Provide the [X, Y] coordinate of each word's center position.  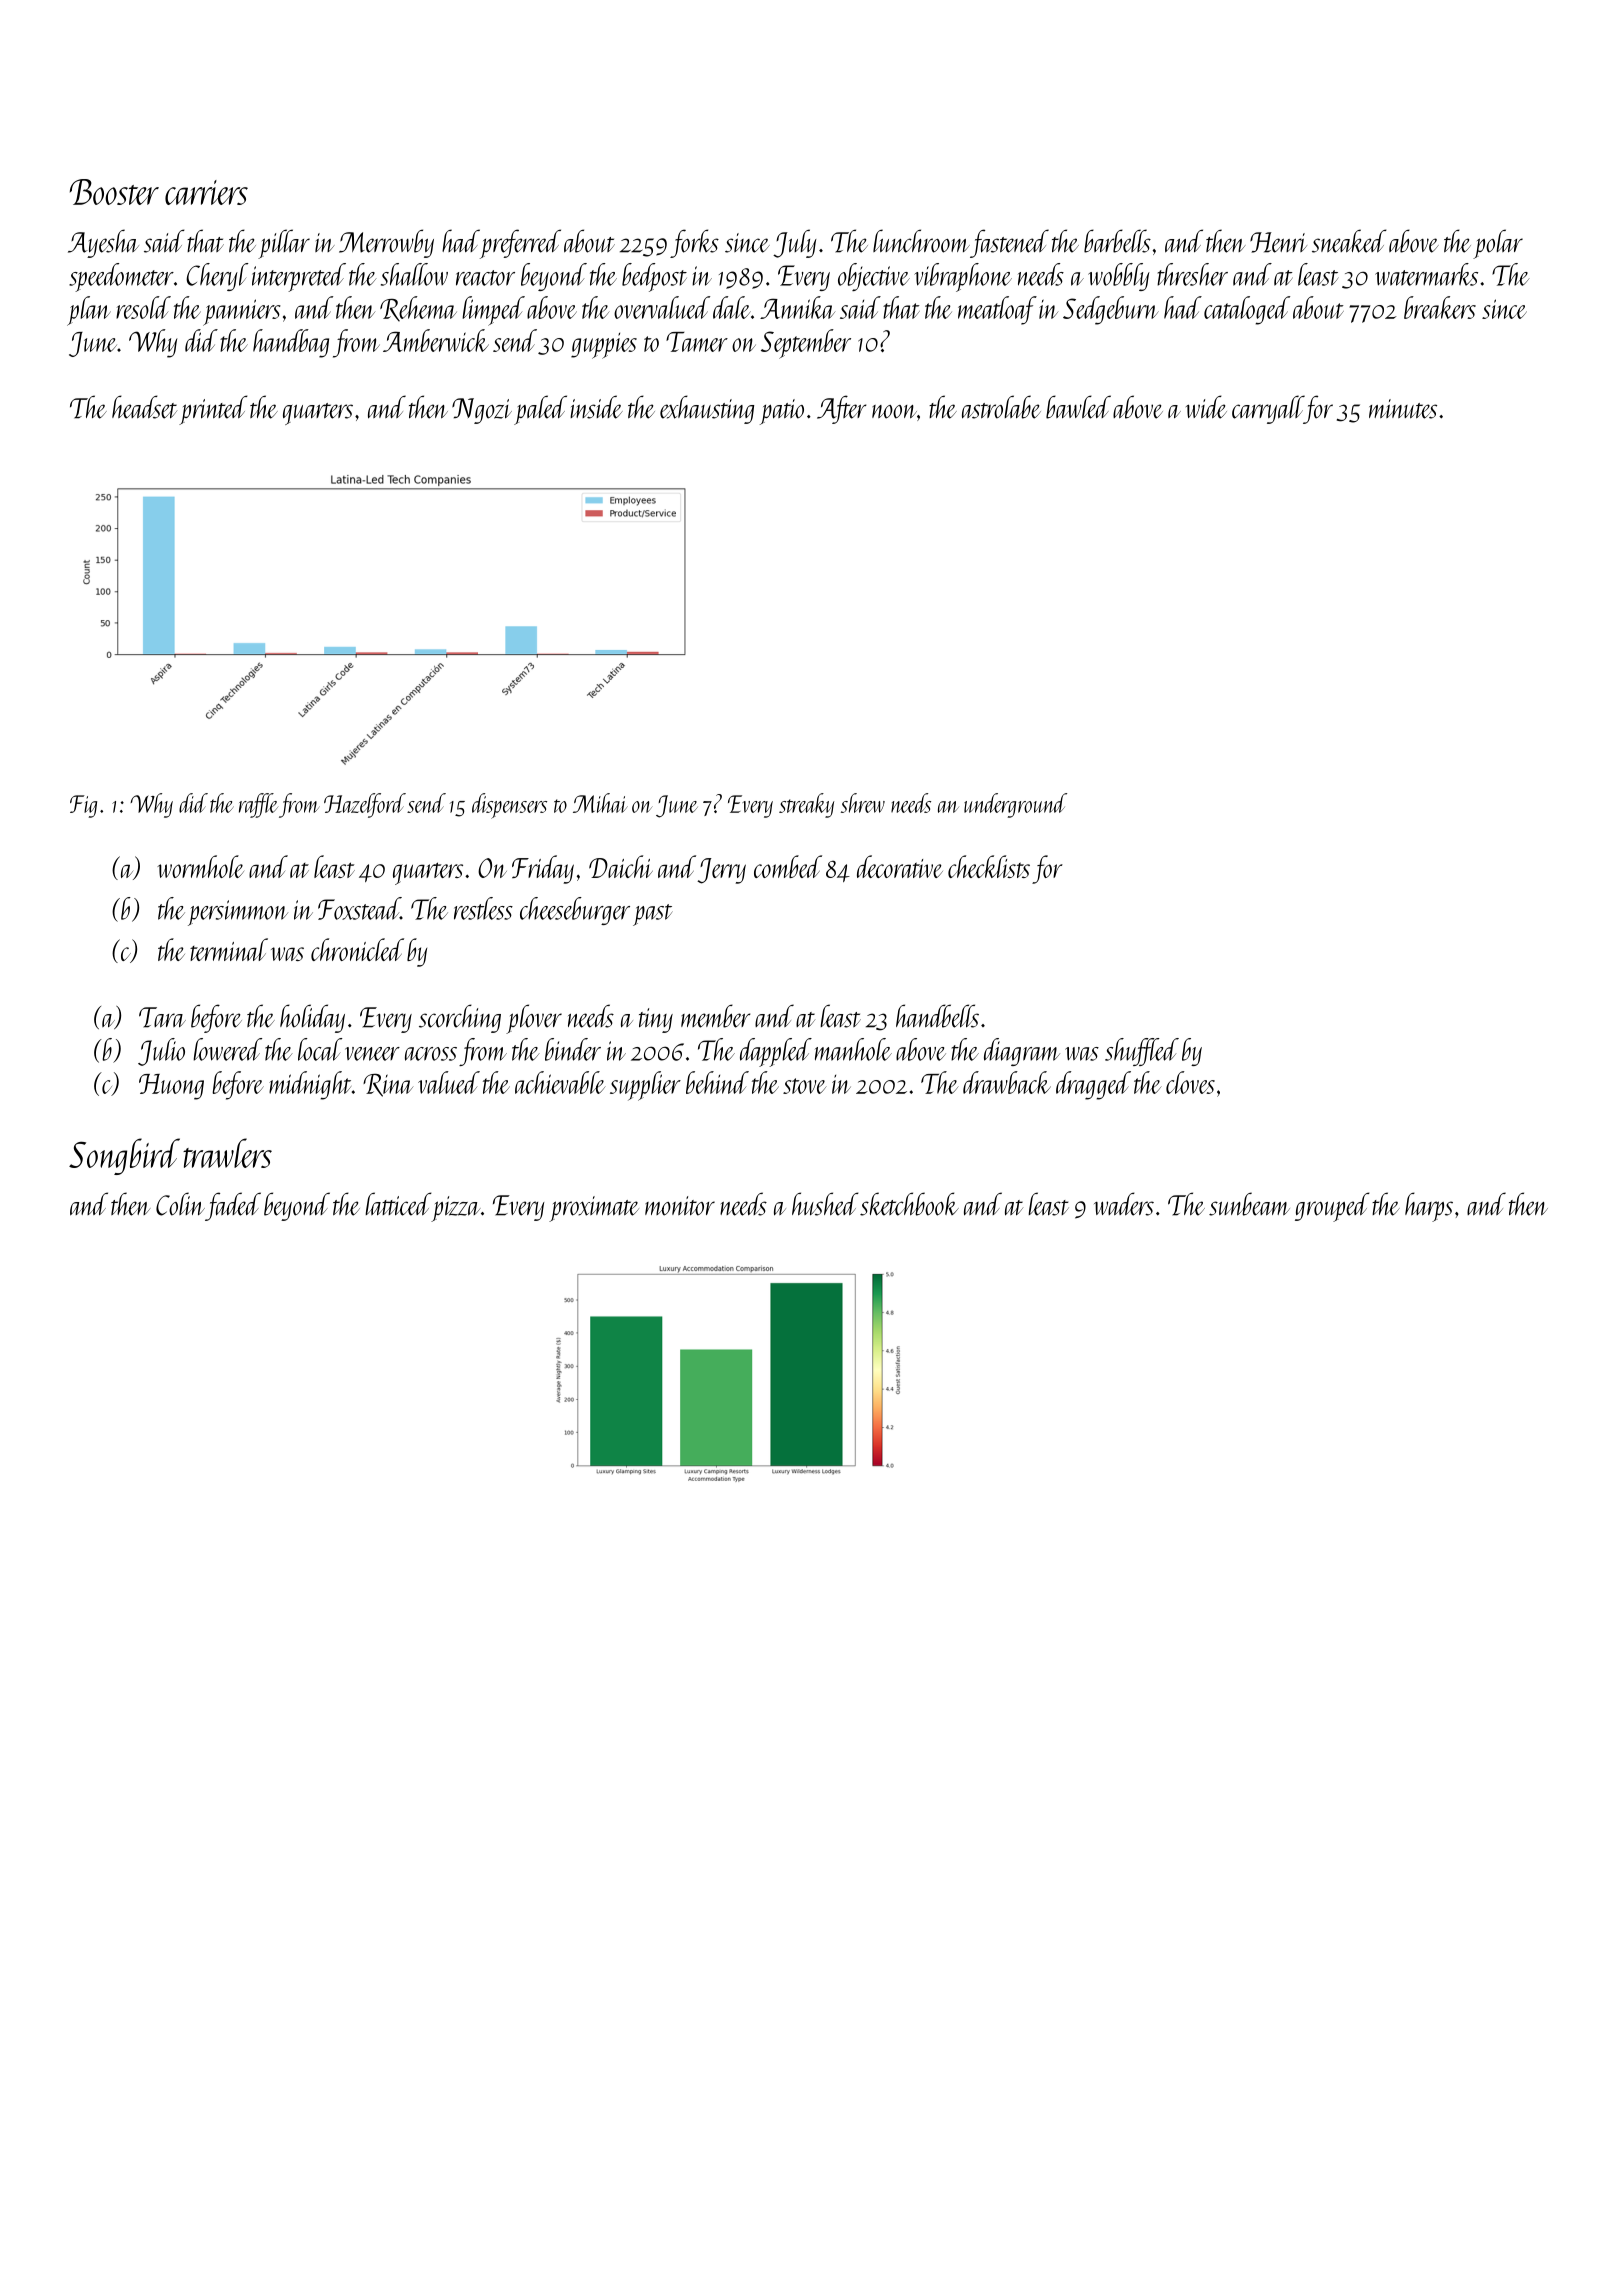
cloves [1190, 1082]
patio [782, 412]
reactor [485, 278]
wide [1206, 407]
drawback [1007, 1082]
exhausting [707, 409]
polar [1498, 244]
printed [213, 410]
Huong [171, 1087]
